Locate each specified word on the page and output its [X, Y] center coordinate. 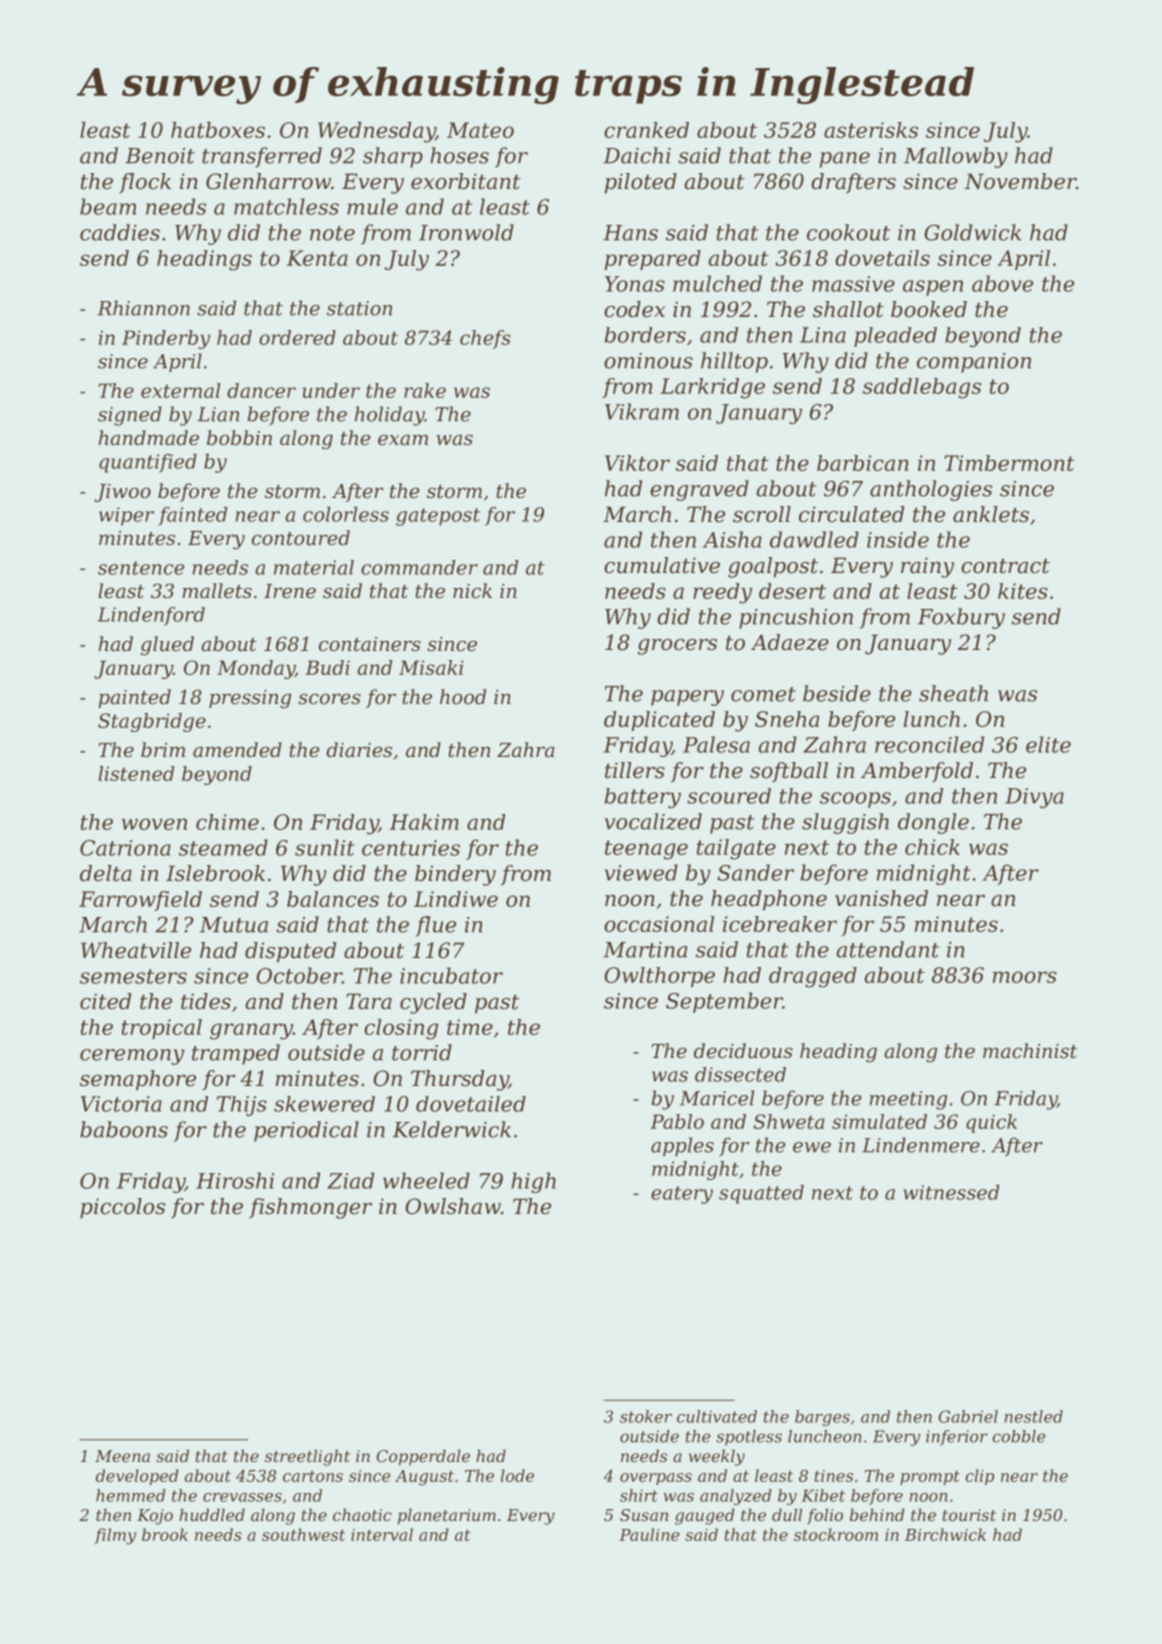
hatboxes [218, 130]
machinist [1030, 1051]
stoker [646, 1416]
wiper [126, 516]
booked [929, 309]
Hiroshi [235, 1180]
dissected [740, 1074]
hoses [459, 155]
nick [472, 591]
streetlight [307, 1457]
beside [837, 693]
